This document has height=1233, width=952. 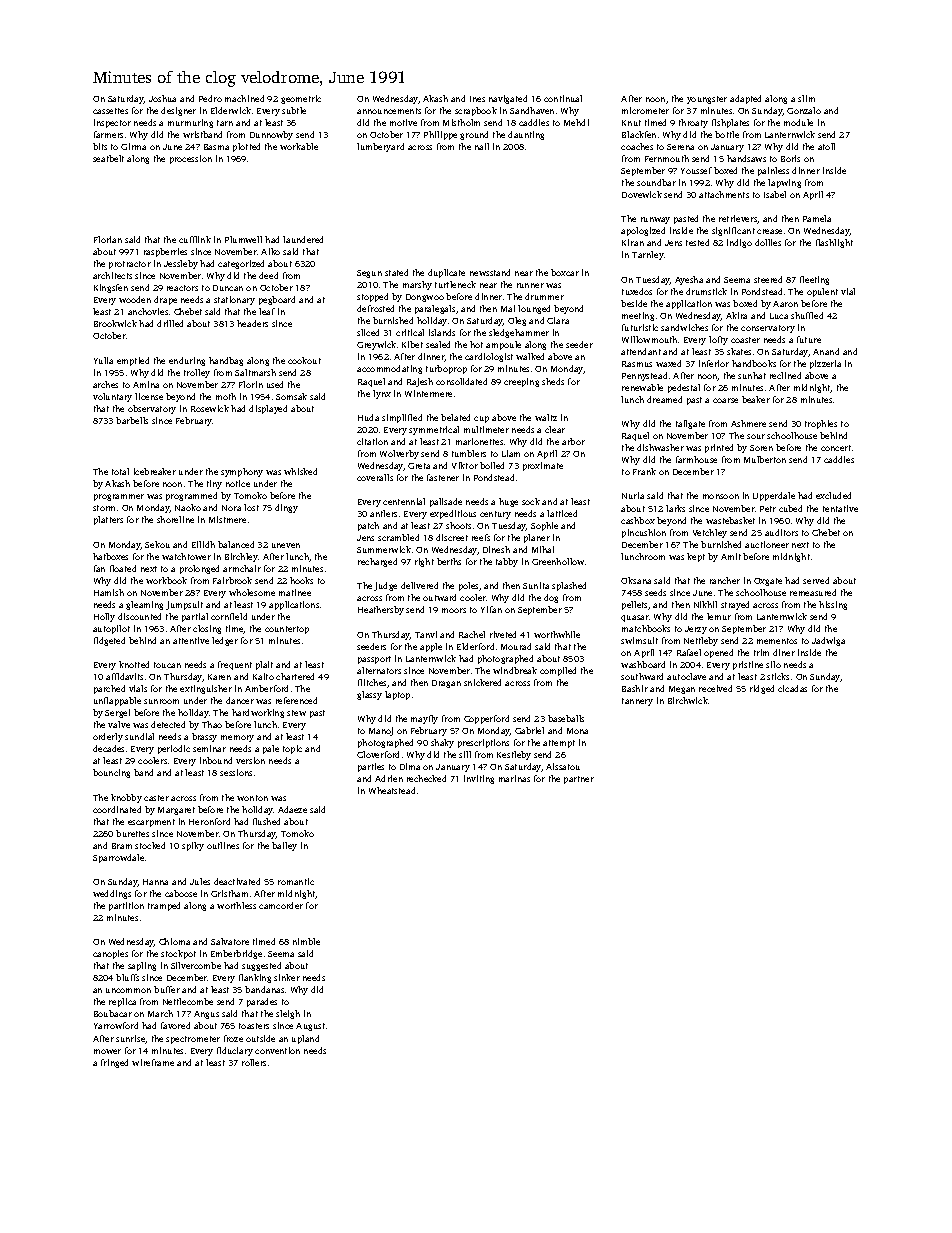 I want to click on August, so click(x=310, y=1027).
